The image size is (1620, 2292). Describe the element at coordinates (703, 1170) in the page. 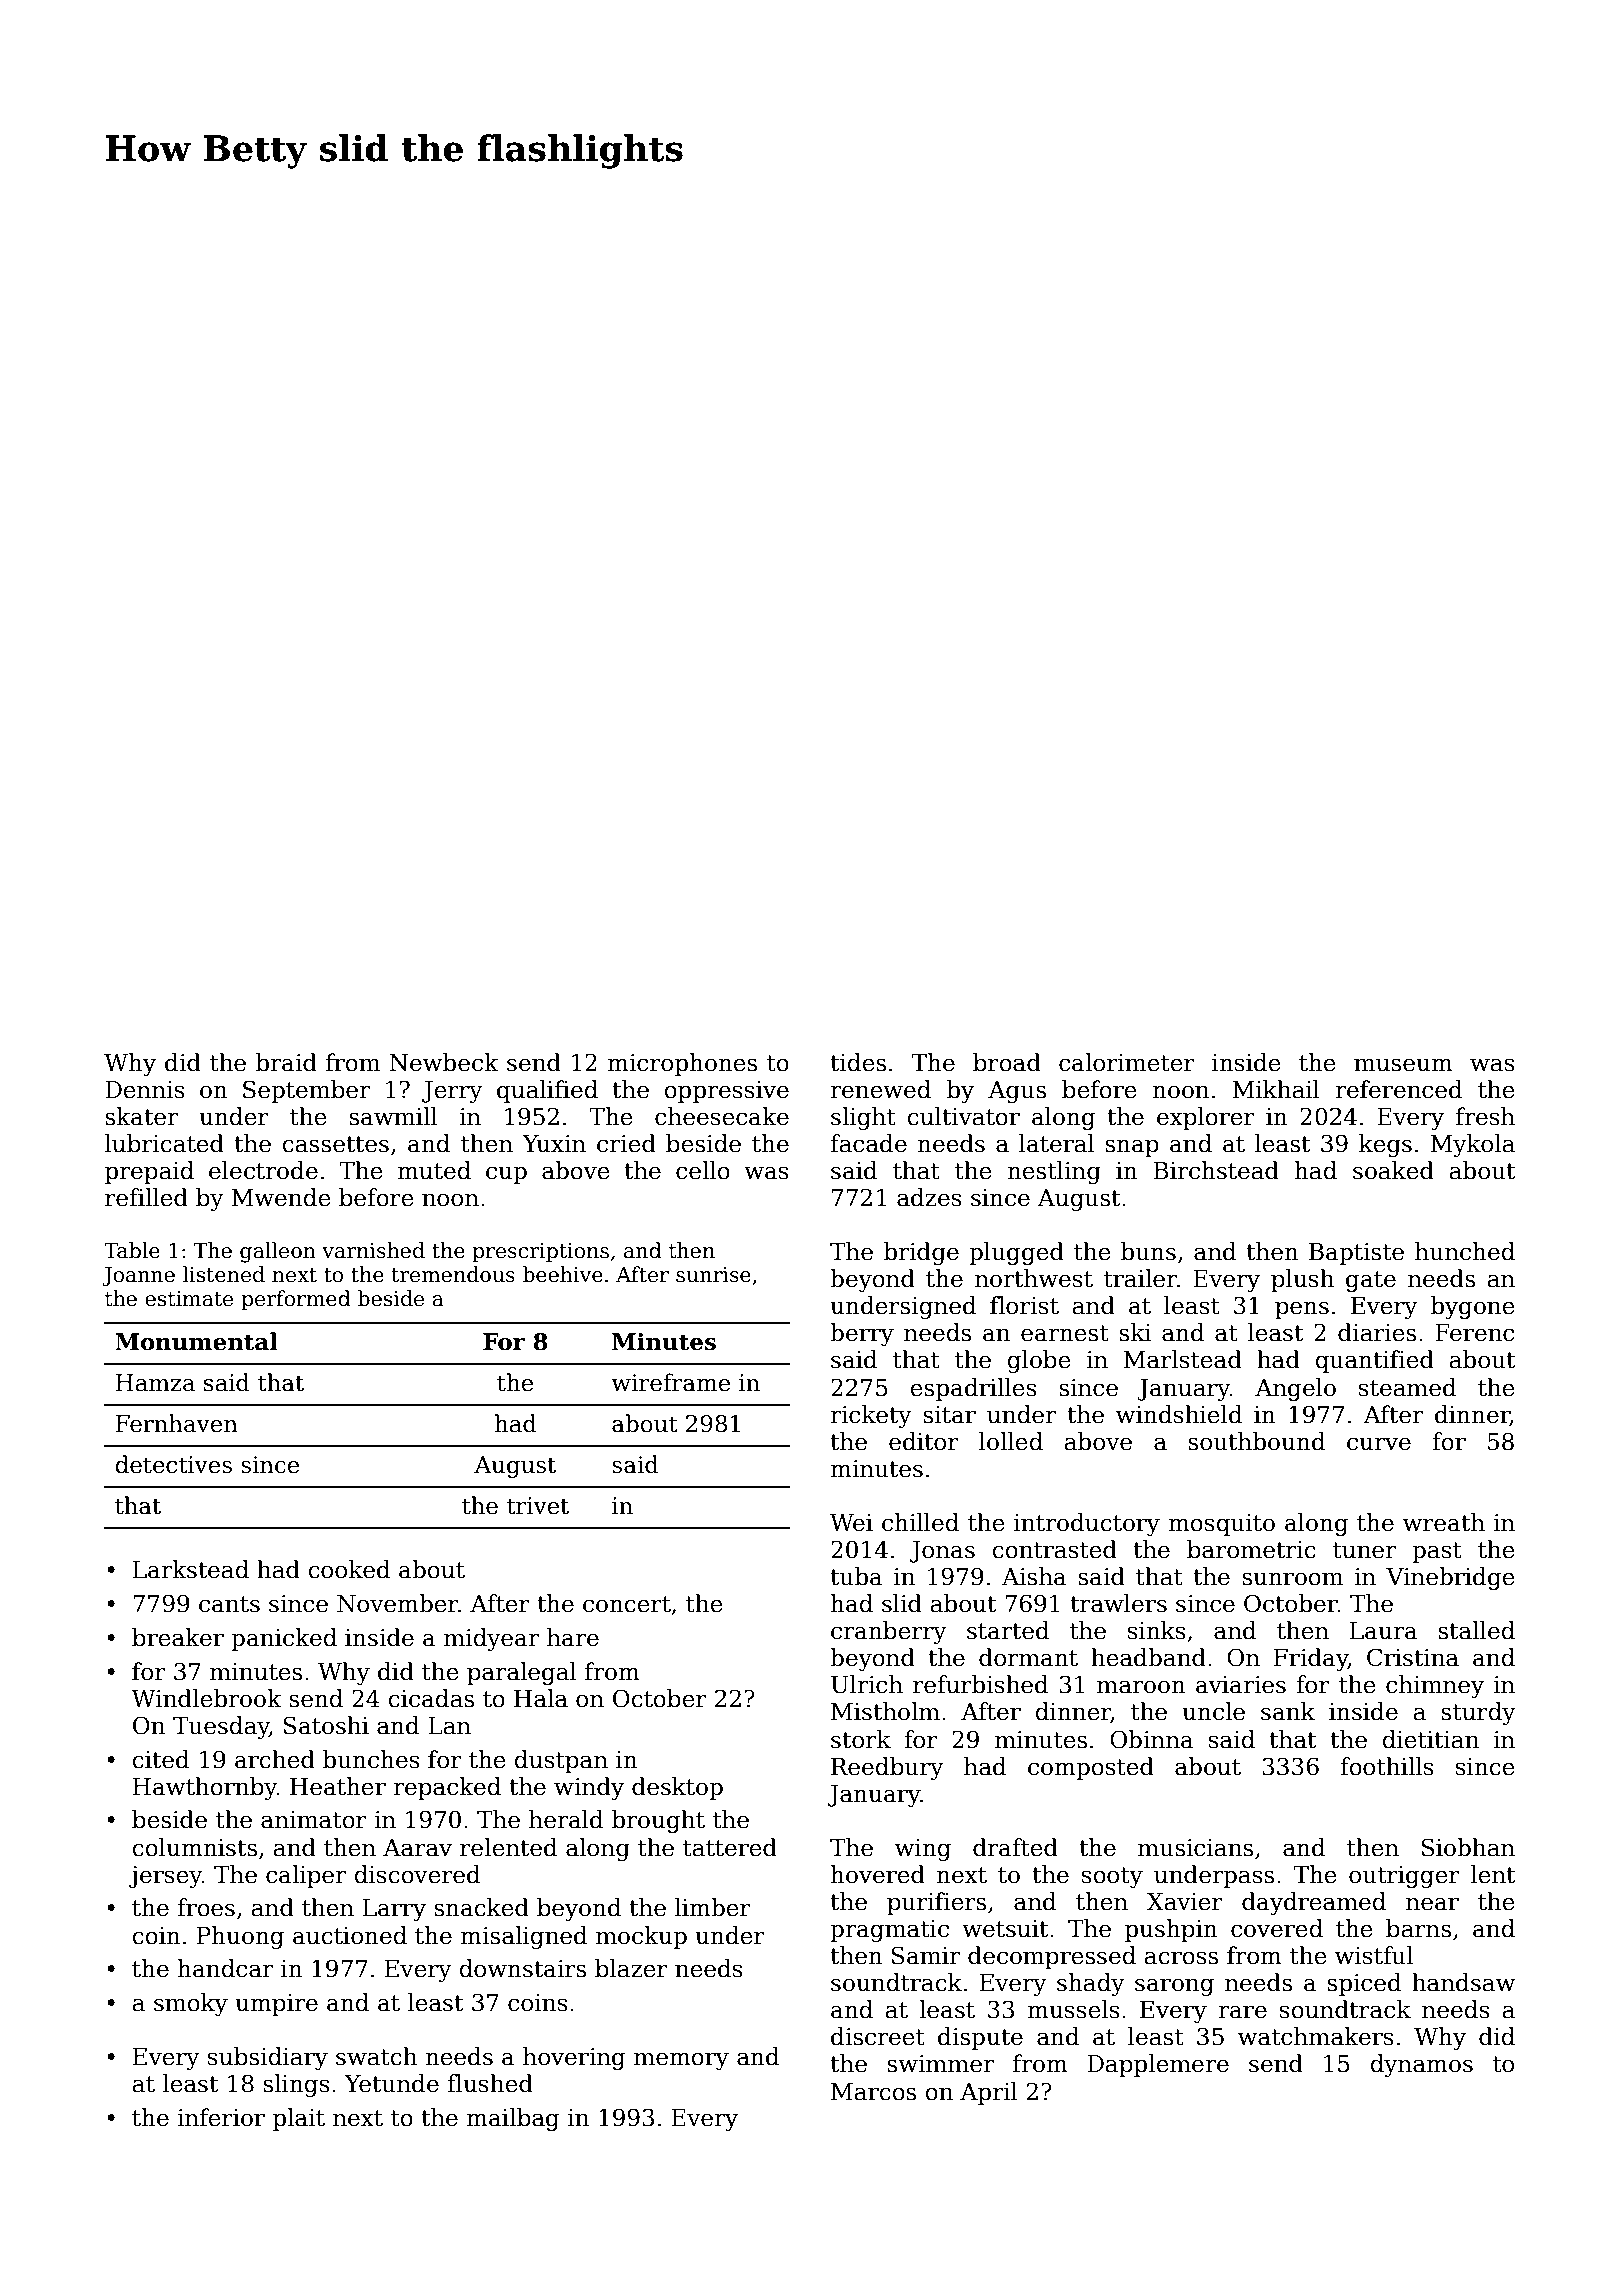

I see `cello` at that location.
